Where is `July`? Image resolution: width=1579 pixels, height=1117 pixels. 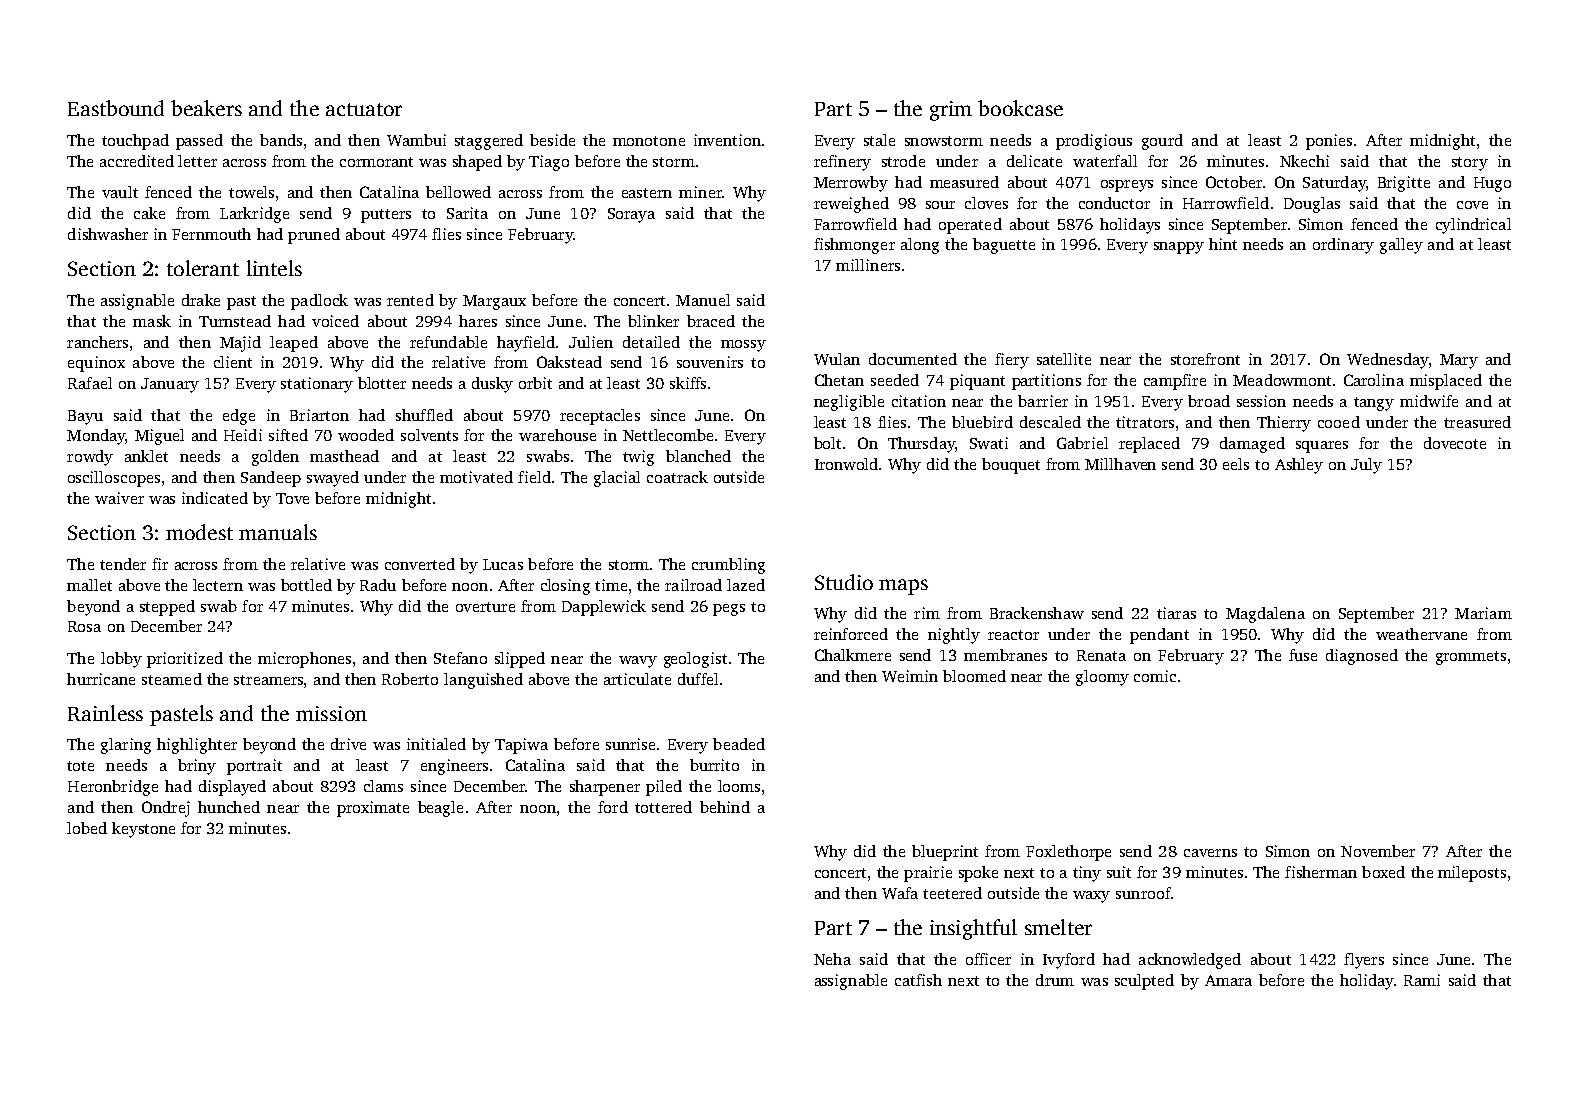
July is located at coordinates (1366, 466).
